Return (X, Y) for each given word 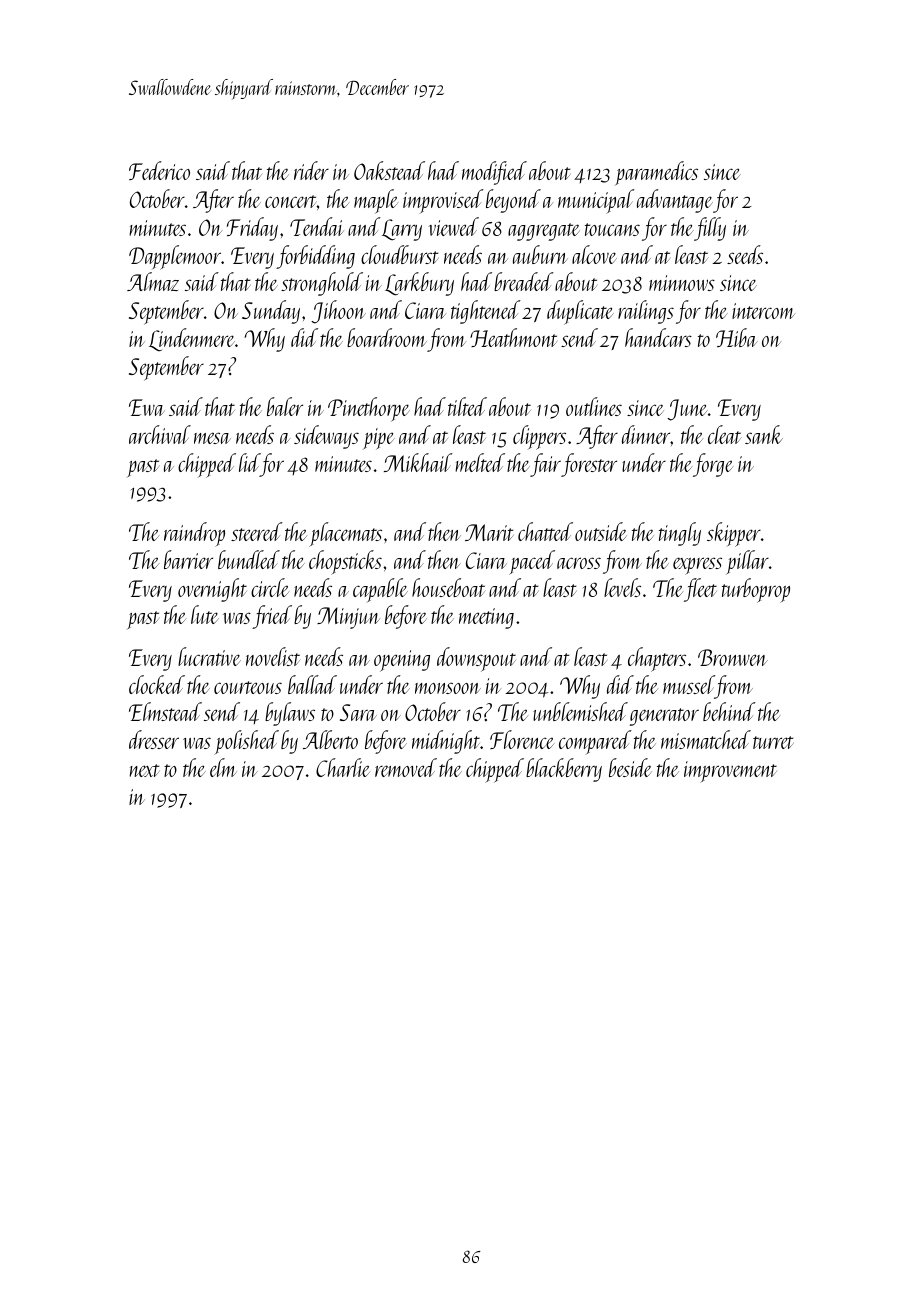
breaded (524, 281)
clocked (157, 684)
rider (311, 170)
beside (630, 767)
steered (257, 531)
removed (406, 767)
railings (646, 312)
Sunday (271, 312)
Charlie (343, 767)
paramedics (656, 173)
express (697, 566)
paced (532, 562)
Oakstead (389, 170)
